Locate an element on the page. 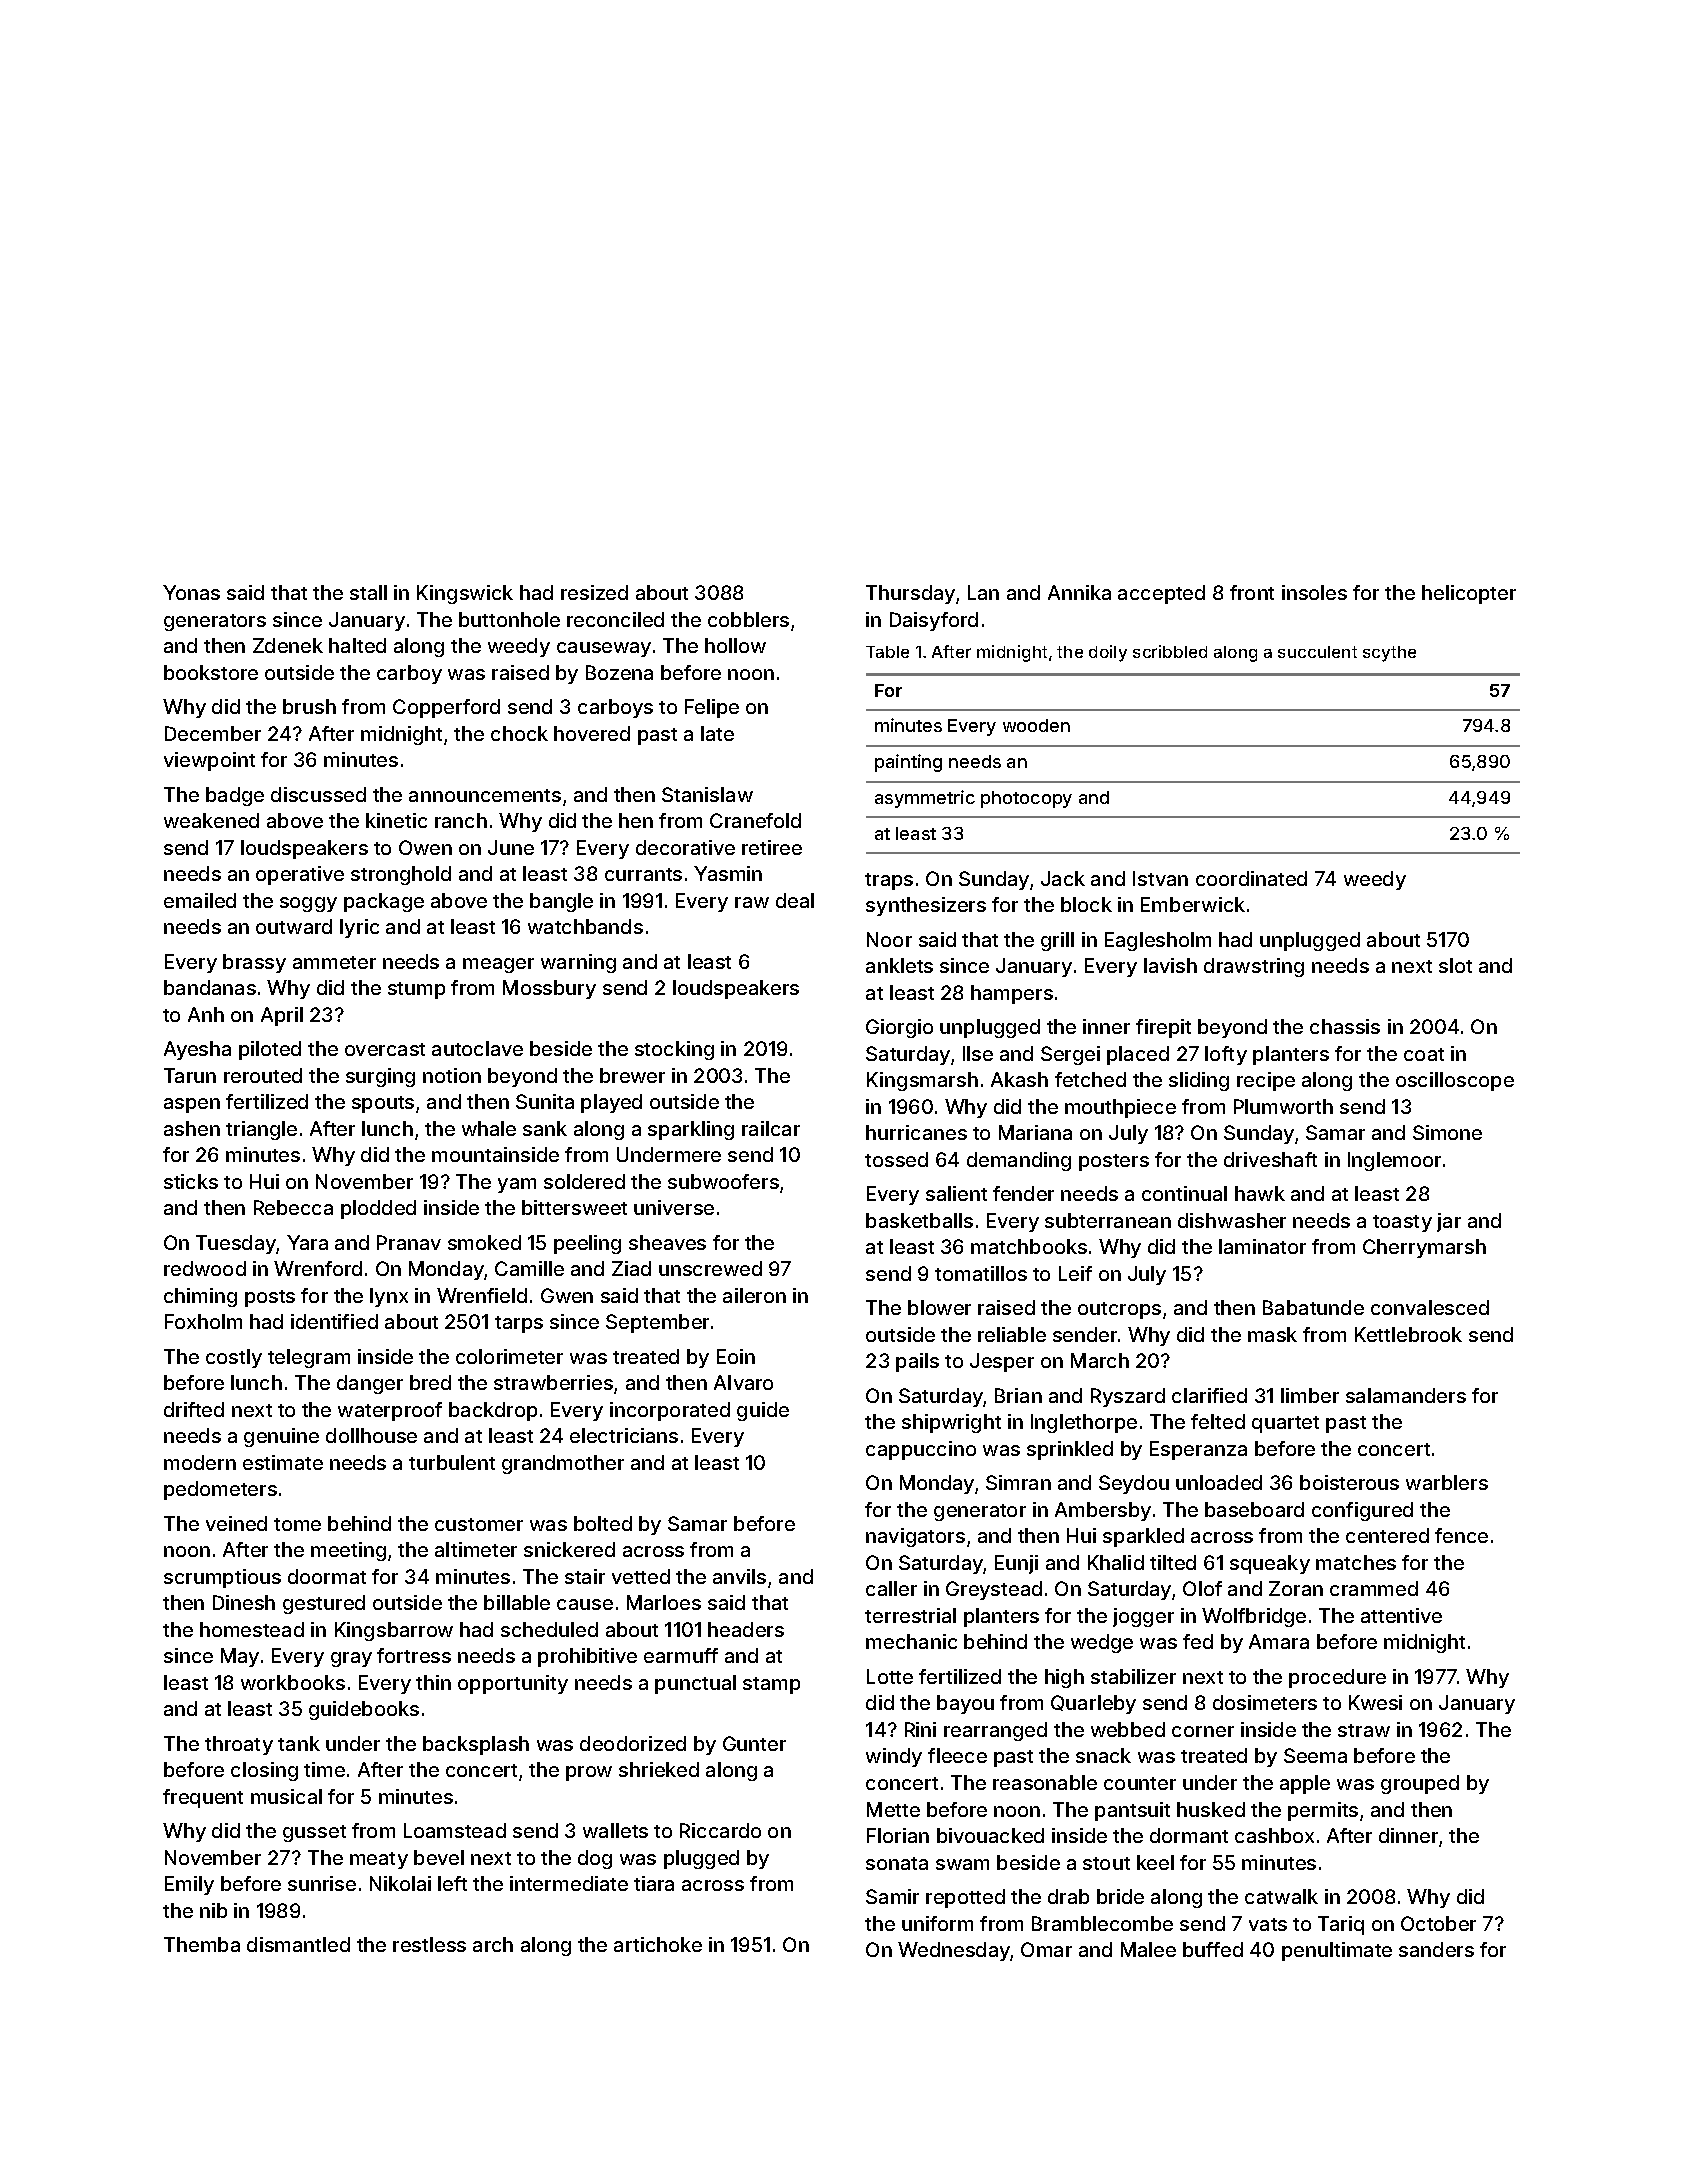 The width and height of the document is (1683, 2178). slot is located at coordinates (1455, 965).
